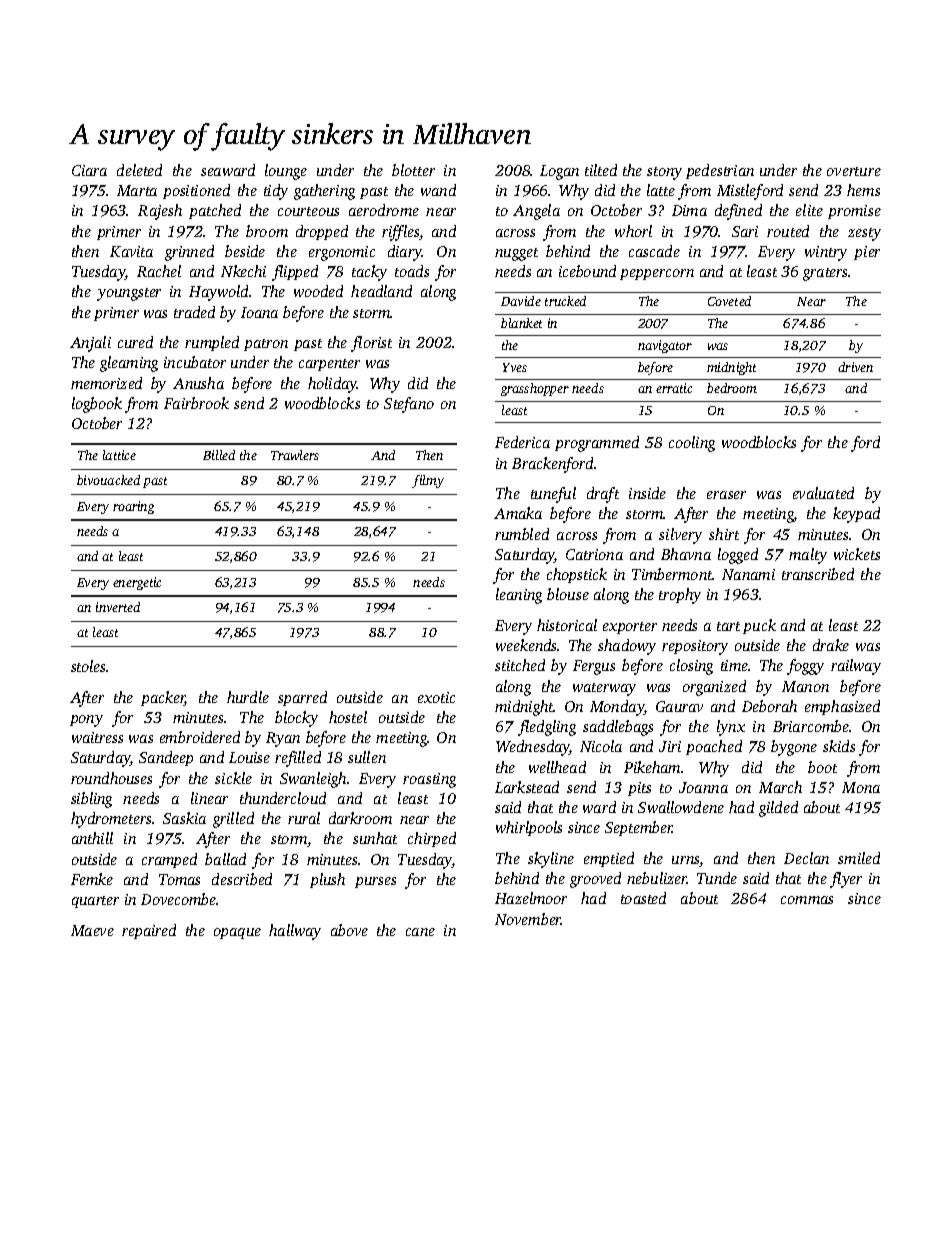 This document has height=1233, width=952. I want to click on evaluated, so click(823, 493).
